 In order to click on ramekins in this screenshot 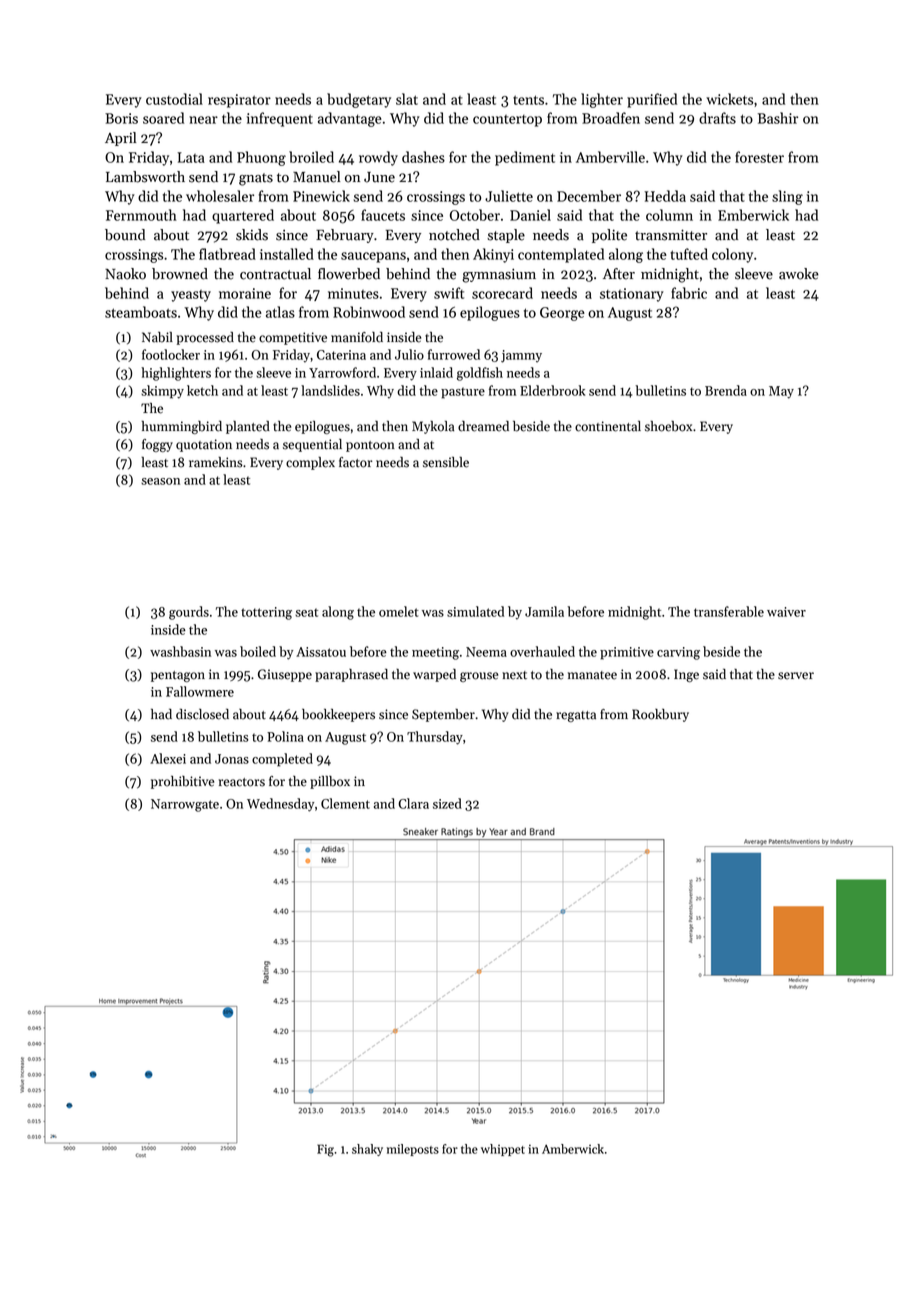, I will do `click(216, 462)`.
